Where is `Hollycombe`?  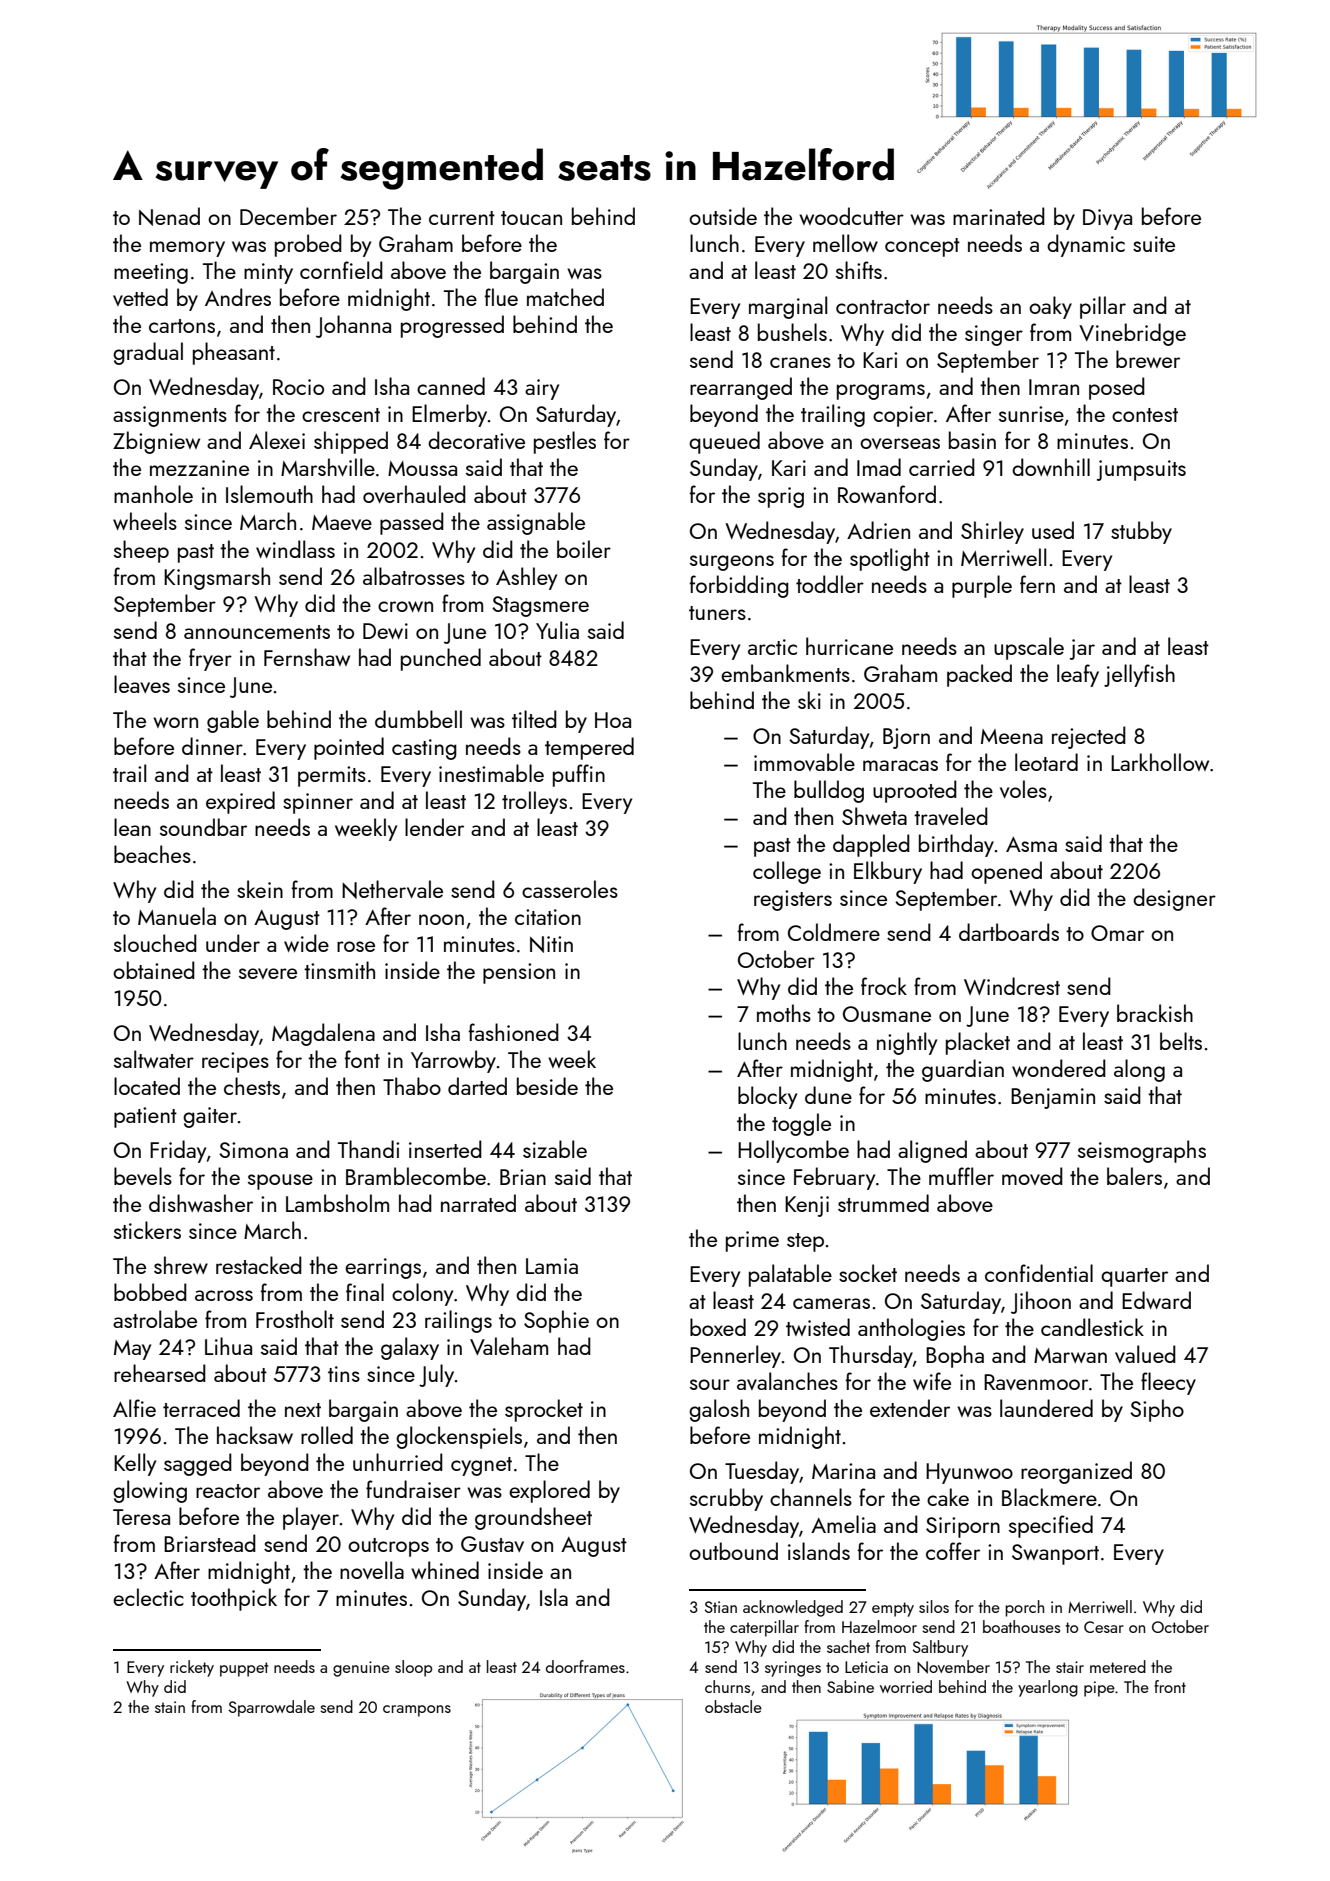
Hollycombe is located at coordinates (793, 1151).
